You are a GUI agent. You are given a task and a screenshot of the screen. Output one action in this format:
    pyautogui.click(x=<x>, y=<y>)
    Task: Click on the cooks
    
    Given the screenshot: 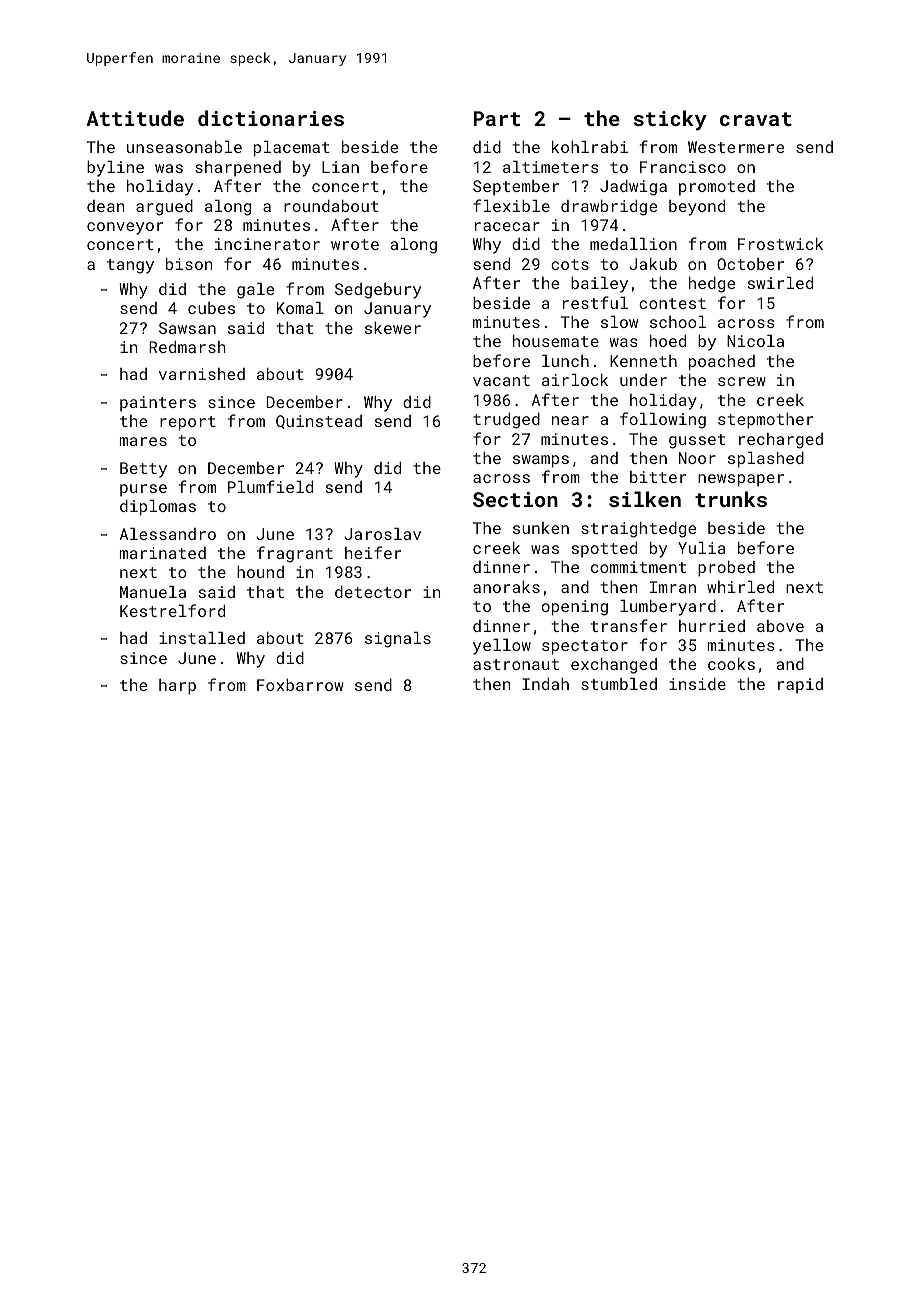 What is the action you would take?
    pyautogui.click(x=731, y=664)
